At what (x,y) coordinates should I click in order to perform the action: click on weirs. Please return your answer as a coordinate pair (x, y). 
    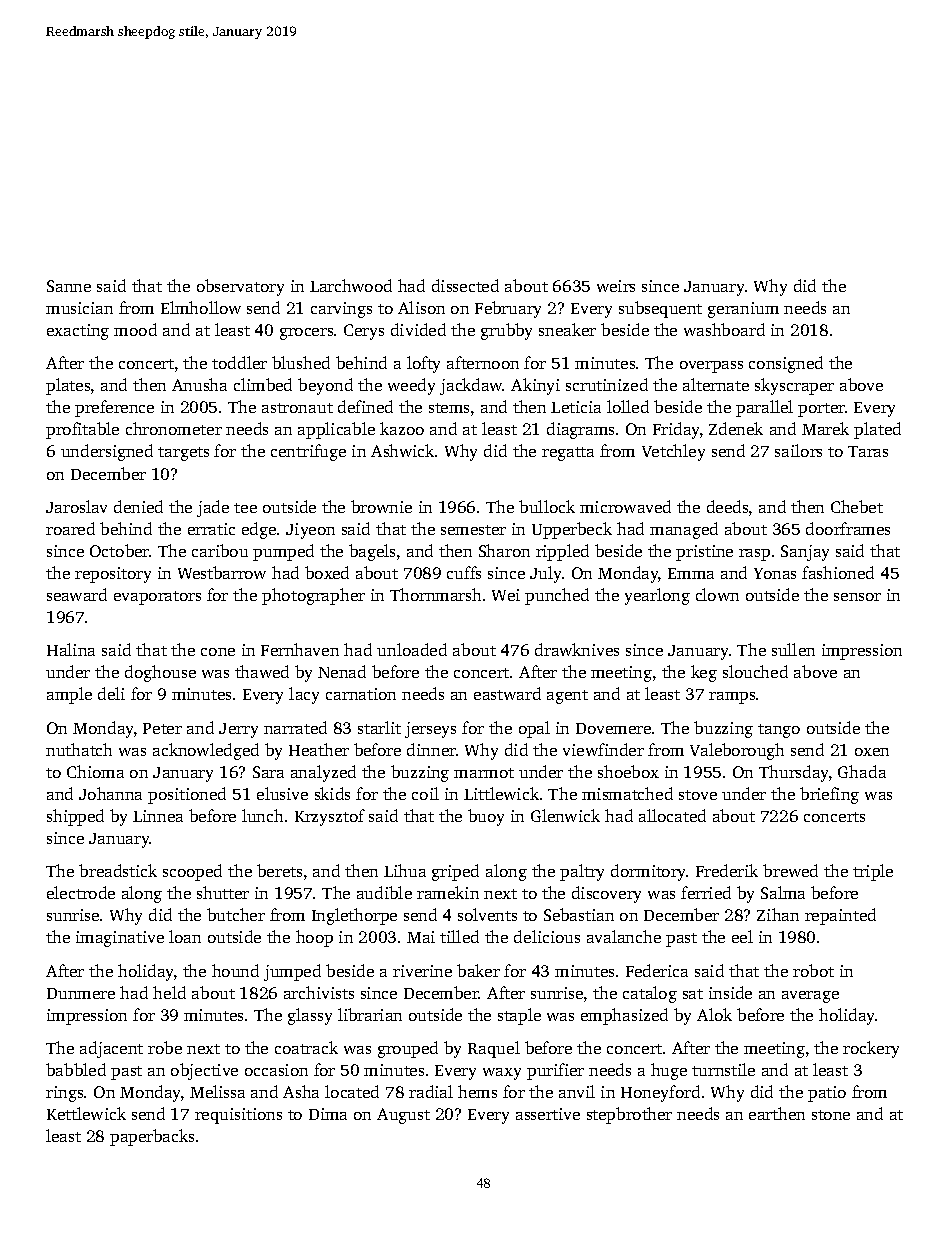
    Looking at the image, I should click on (616, 286).
